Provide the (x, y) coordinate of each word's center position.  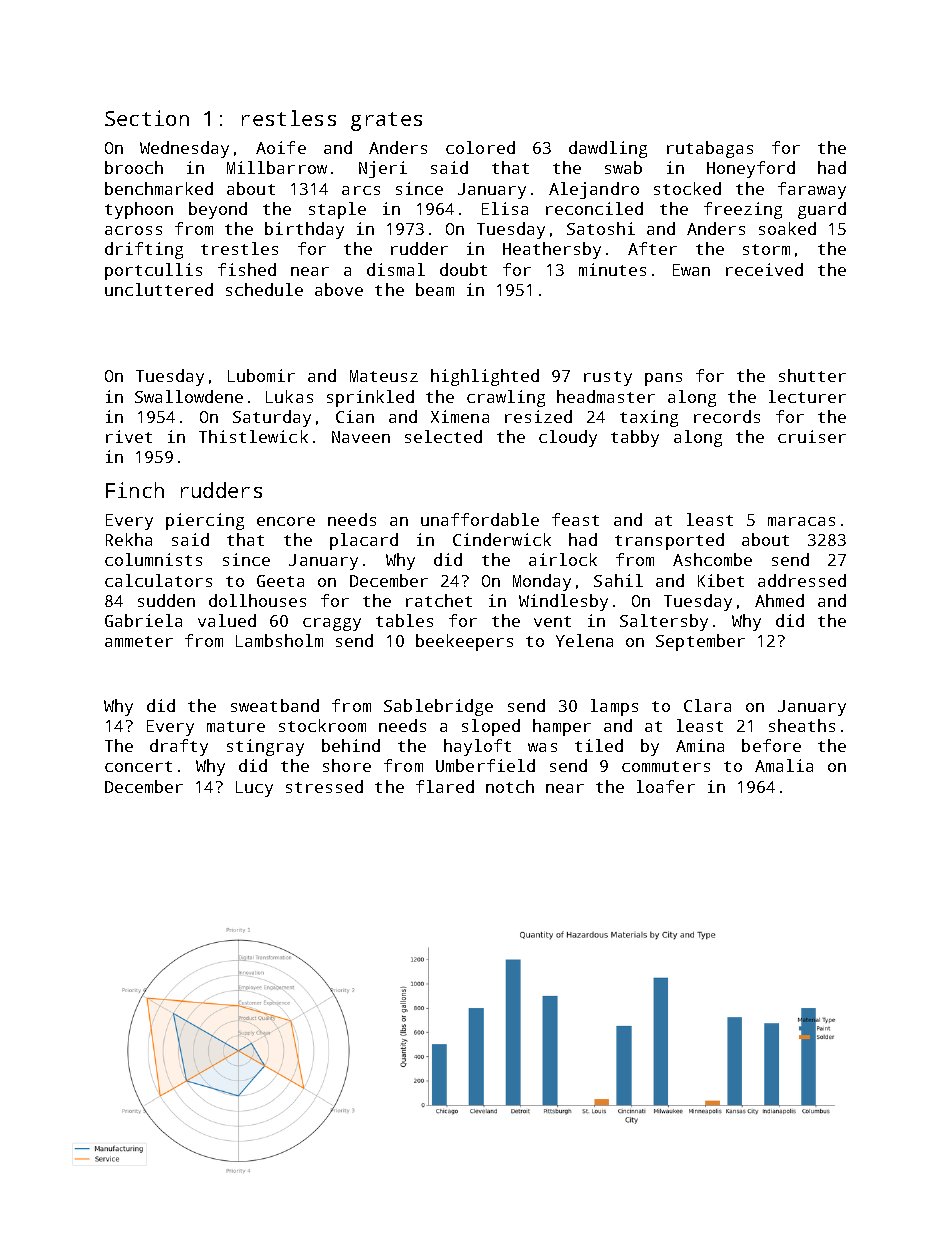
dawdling (608, 149)
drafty (179, 747)
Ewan (691, 270)
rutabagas (710, 149)
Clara (707, 705)
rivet (129, 436)
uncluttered (159, 289)
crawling (506, 398)
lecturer (807, 396)
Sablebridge (438, 707)
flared (445, 786)
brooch (134, 167)
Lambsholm (279, 640)
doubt (463, 269)
